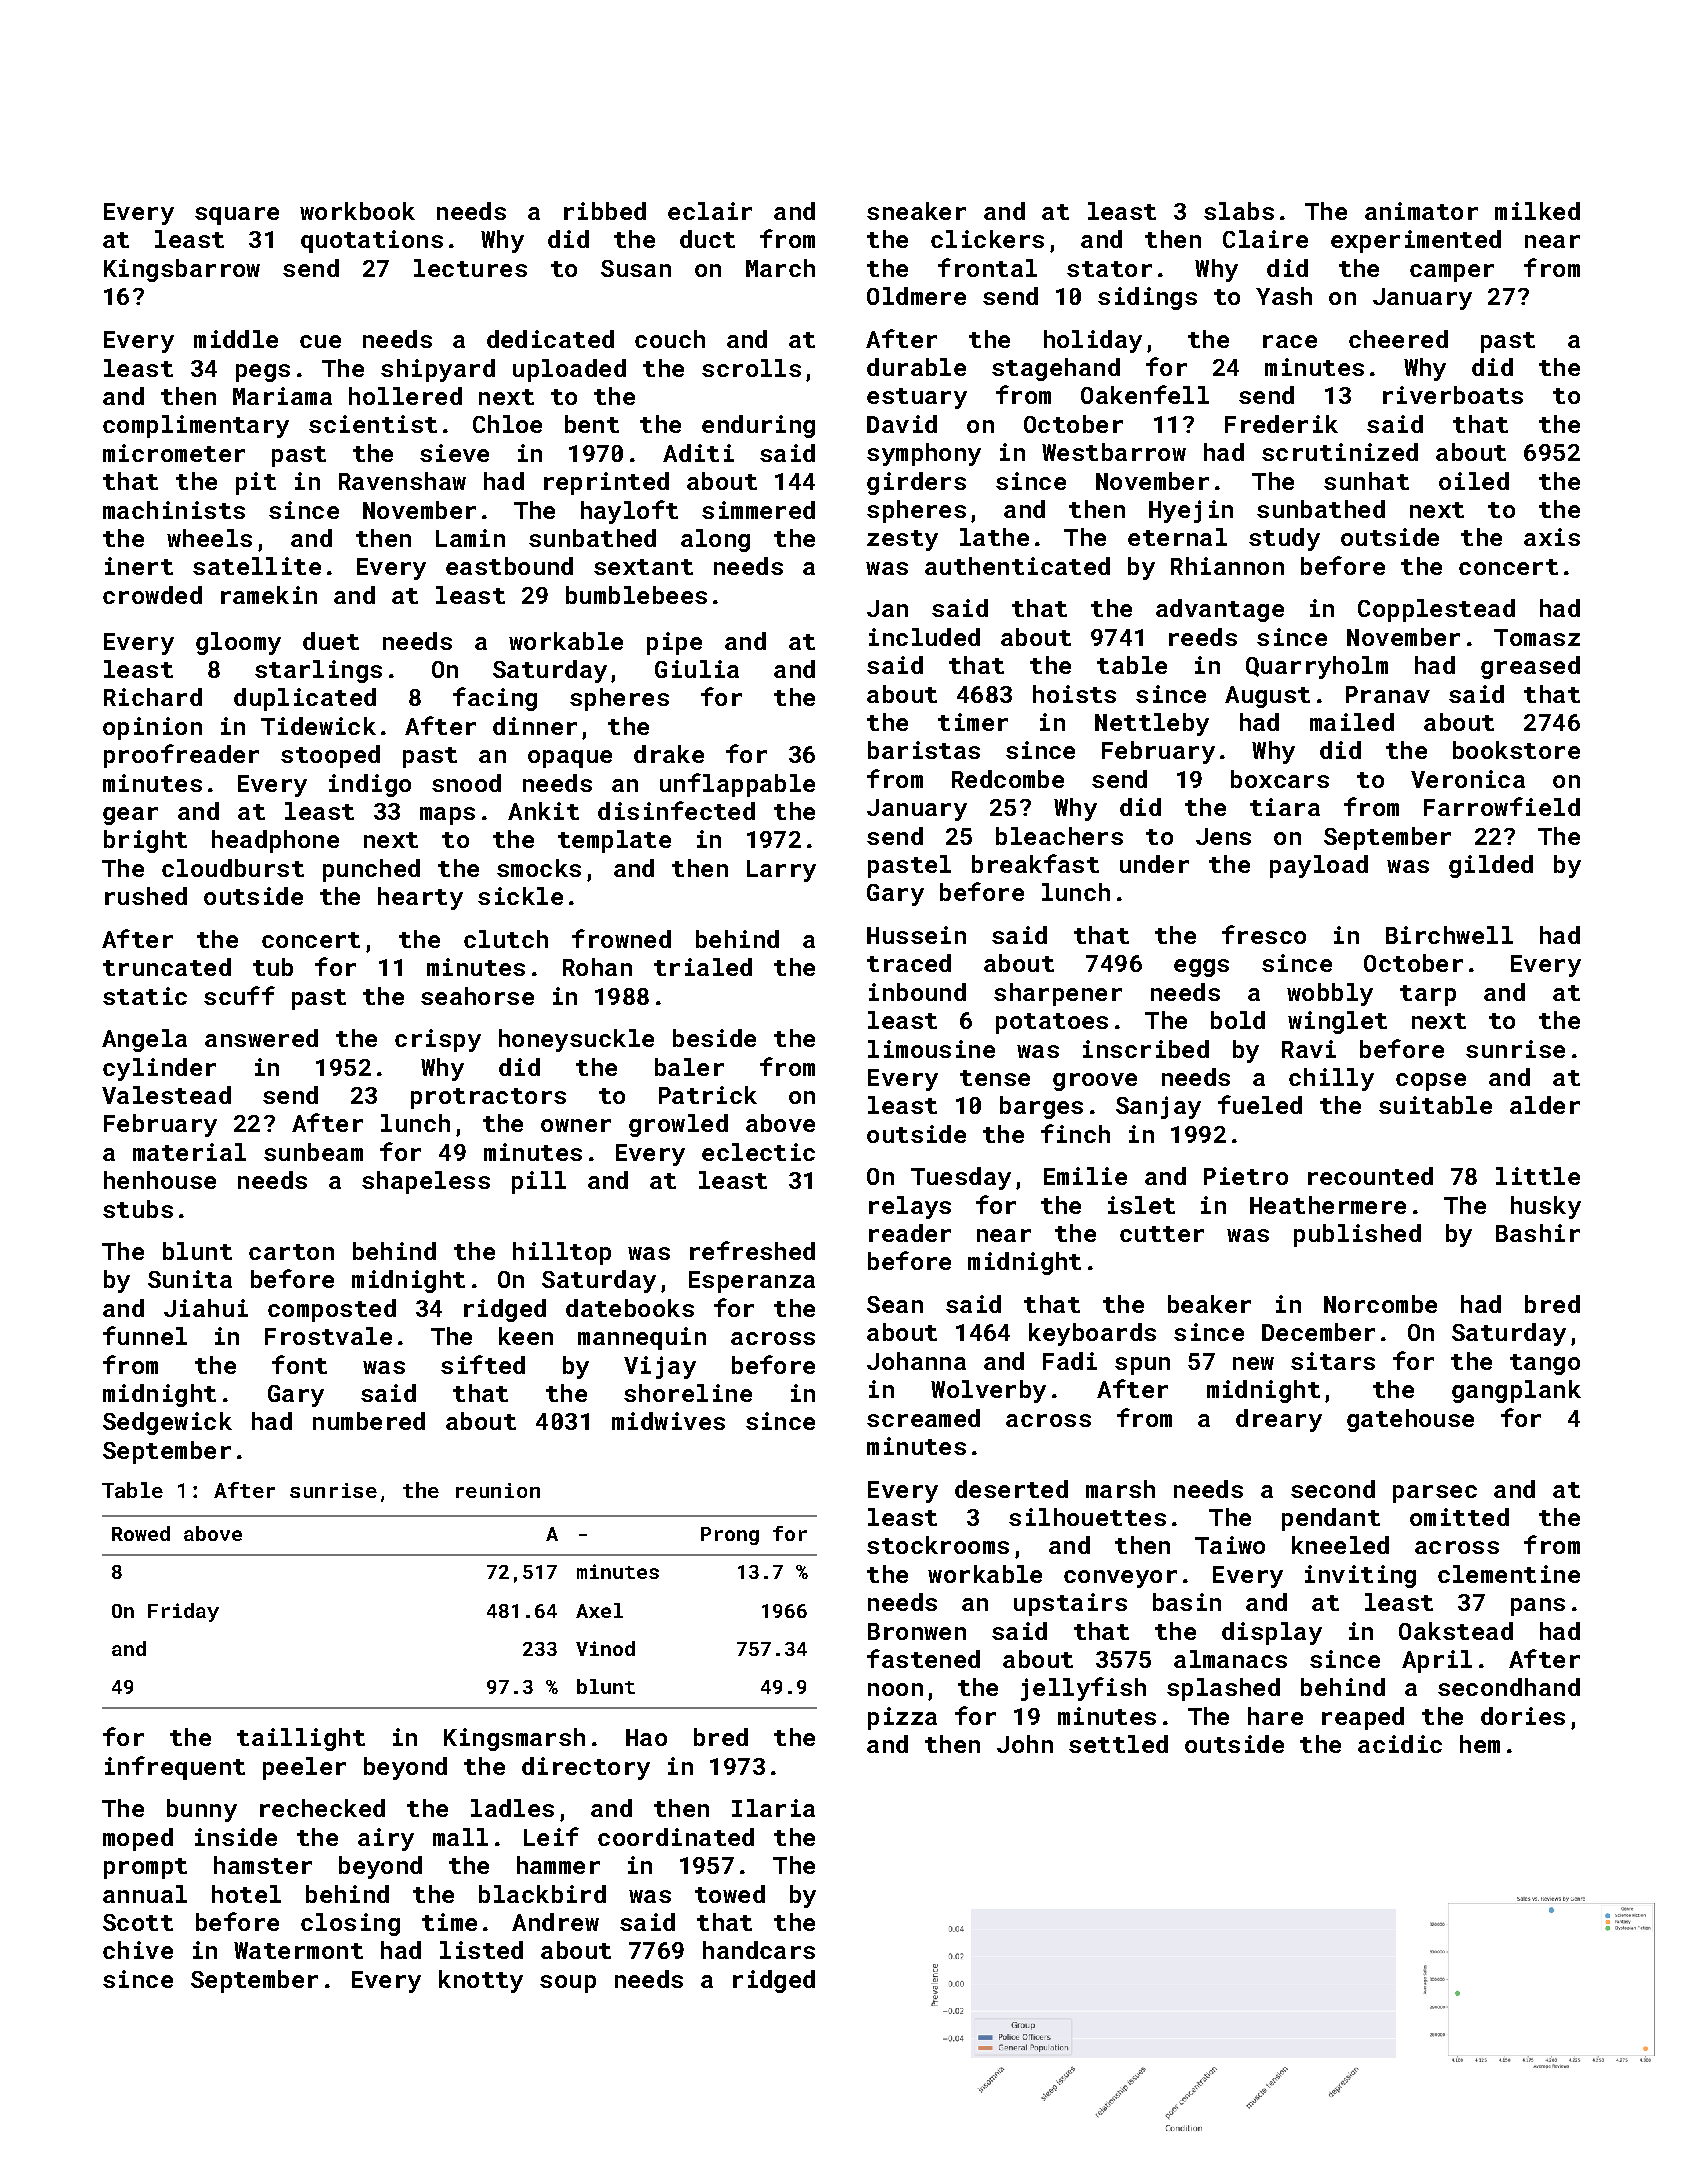 The image size is (1683, 2178). I want to click on eclectic, so click(758, 1152).
